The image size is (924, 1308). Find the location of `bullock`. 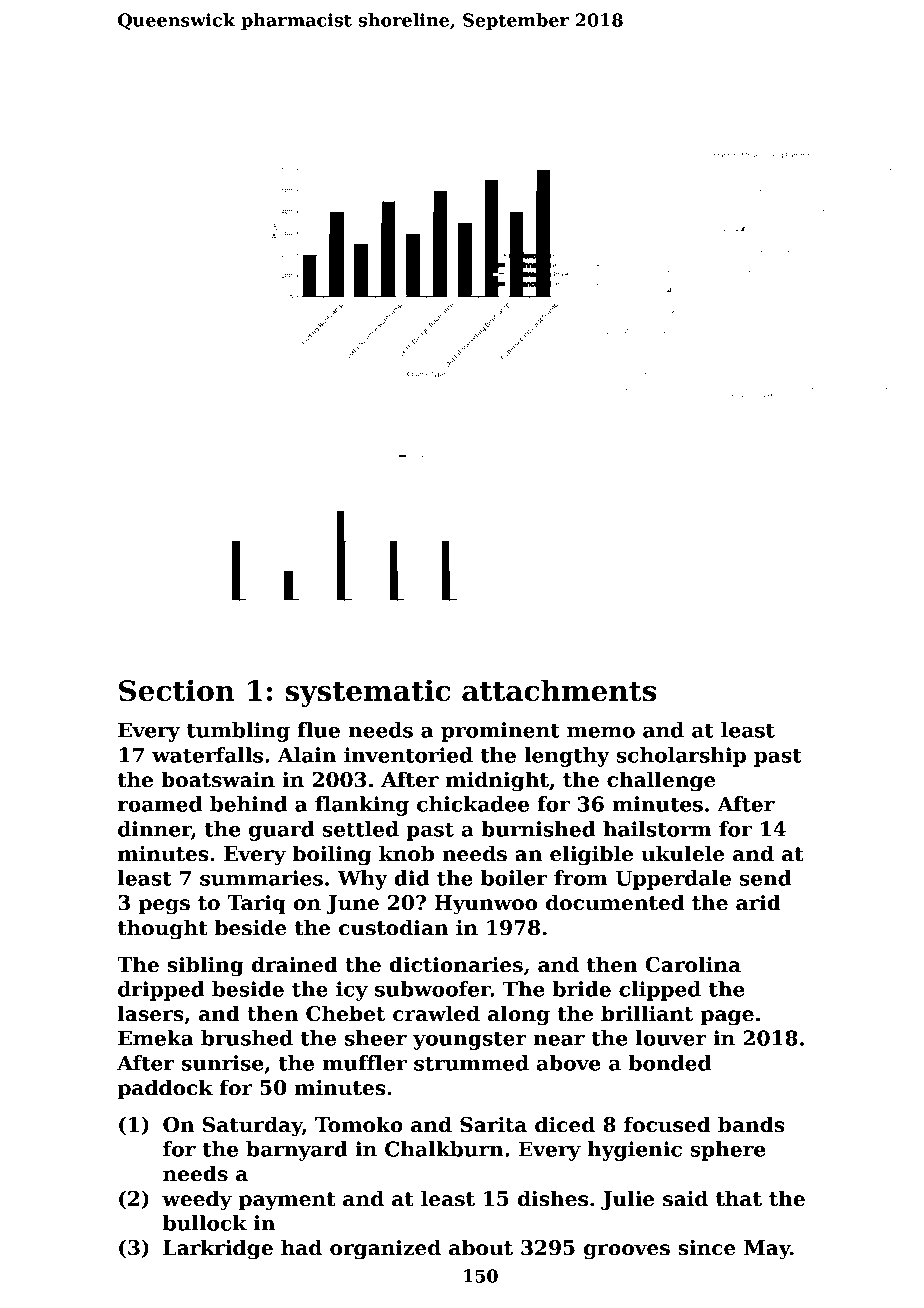

bullock is located at coordinates (205, 1223).
